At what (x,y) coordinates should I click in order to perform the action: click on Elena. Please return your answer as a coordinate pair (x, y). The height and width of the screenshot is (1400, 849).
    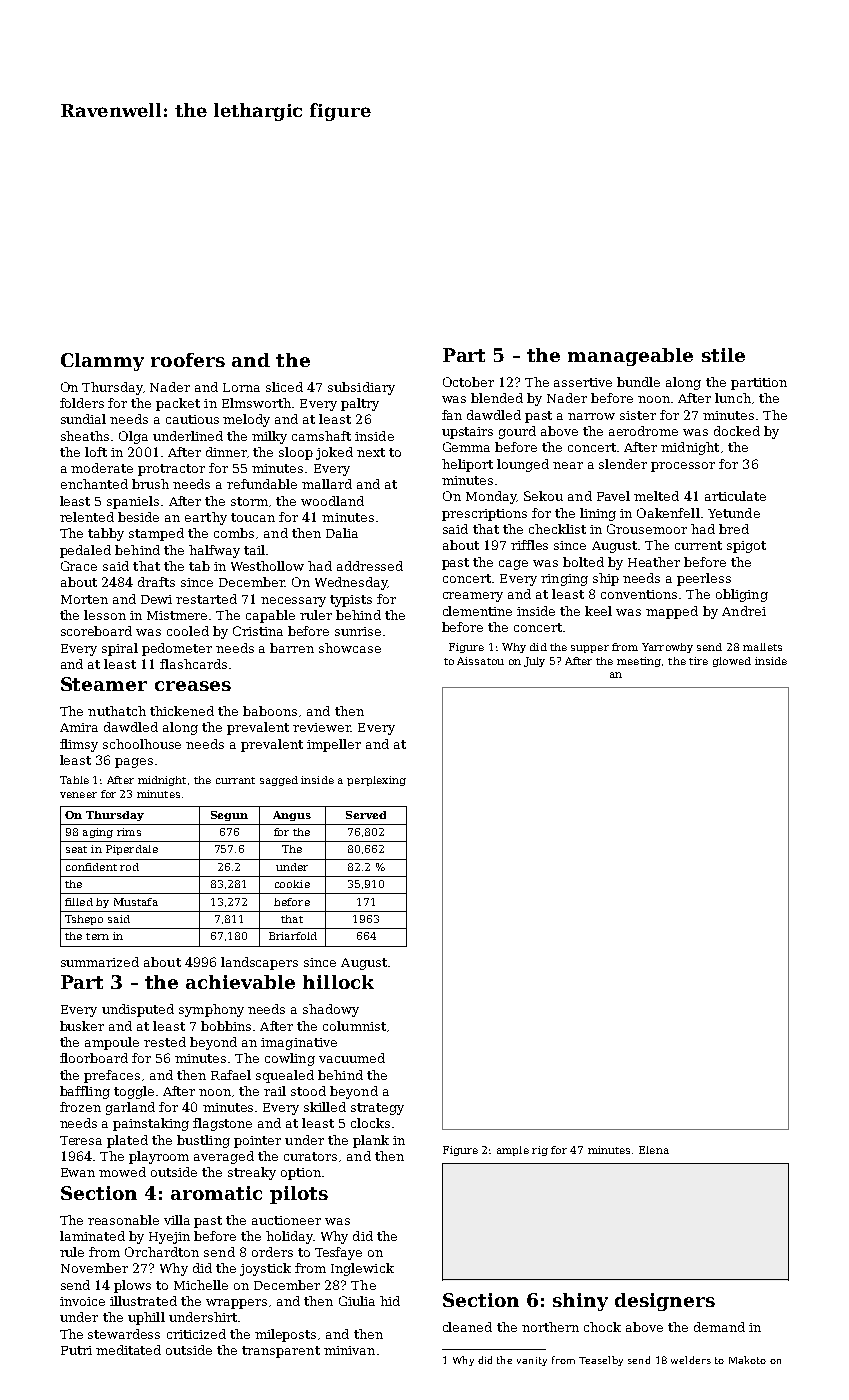
    Looking at the image, I should click on (654, 1150).
